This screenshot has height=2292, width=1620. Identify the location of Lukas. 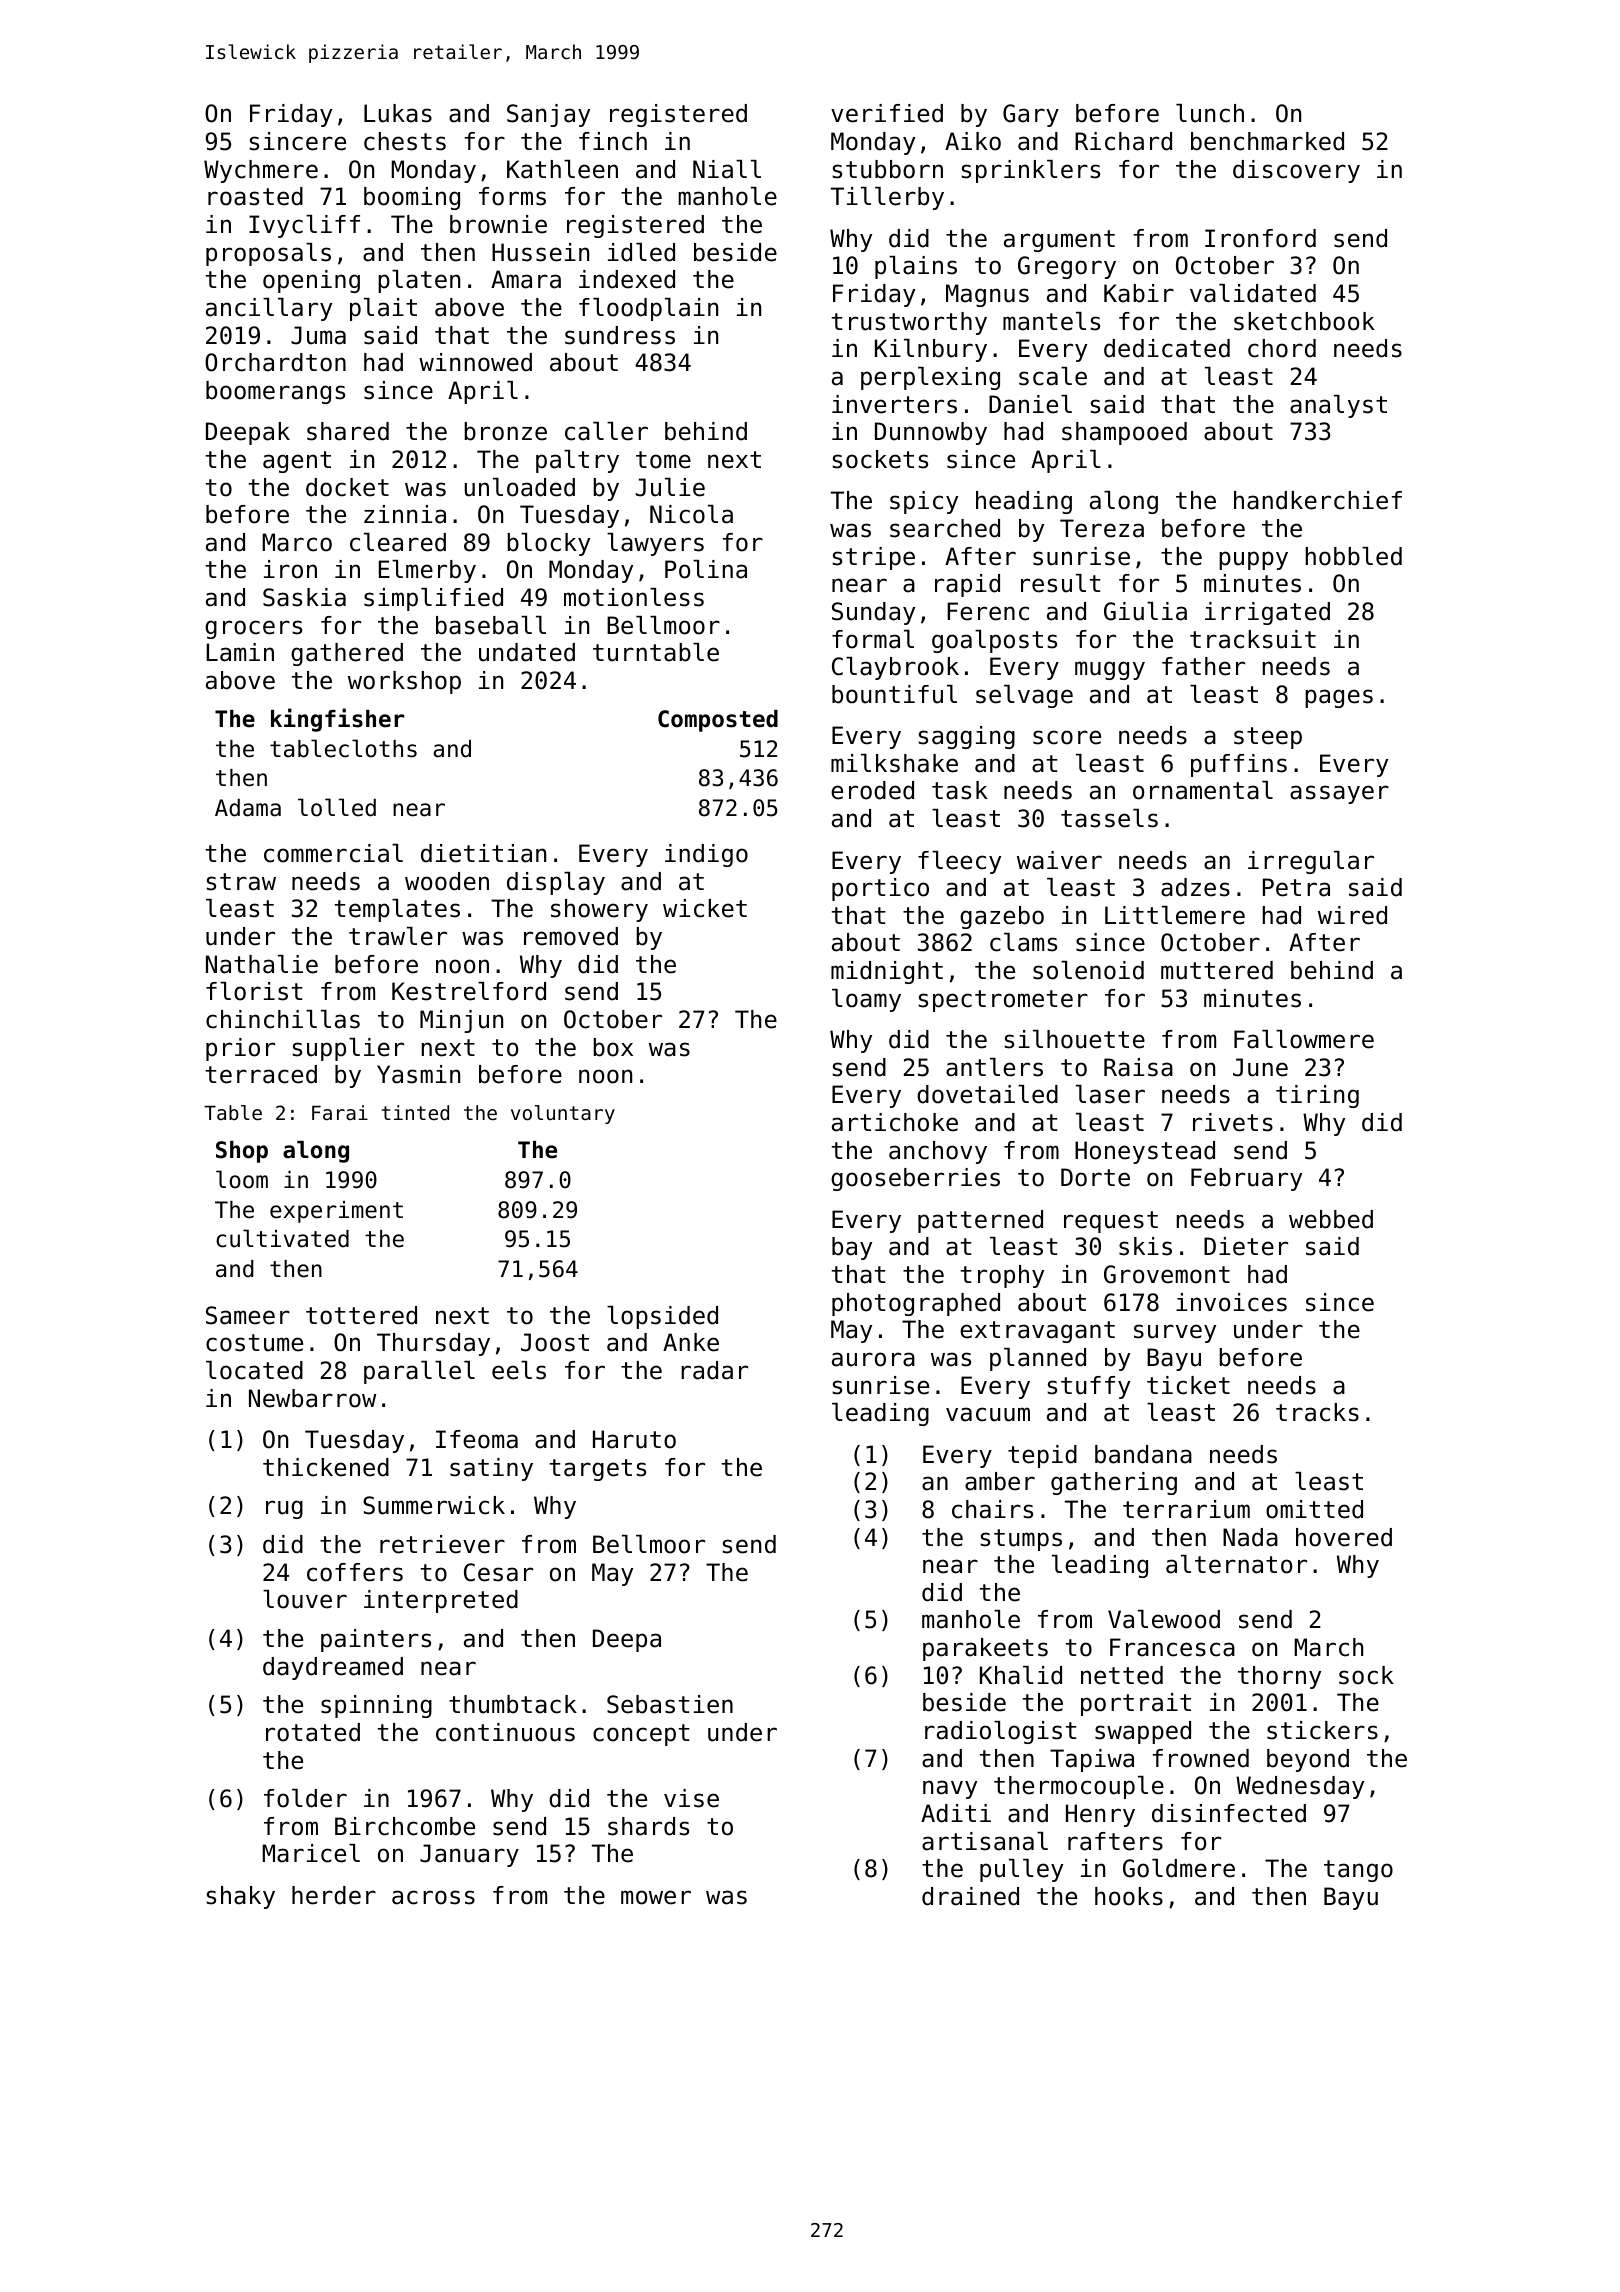
(398, 113).
